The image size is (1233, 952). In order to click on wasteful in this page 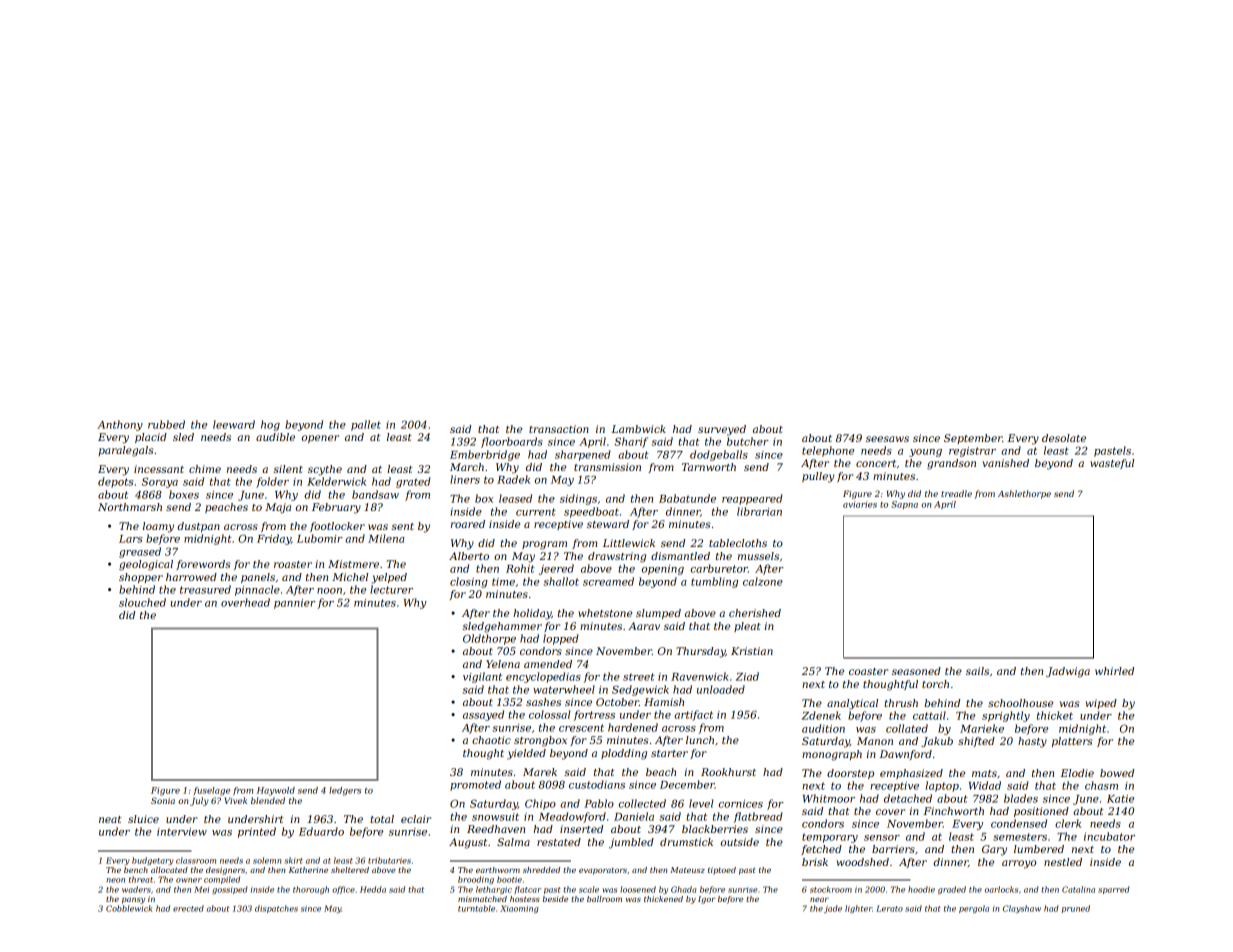, I will do `click(1112, 464)`.
